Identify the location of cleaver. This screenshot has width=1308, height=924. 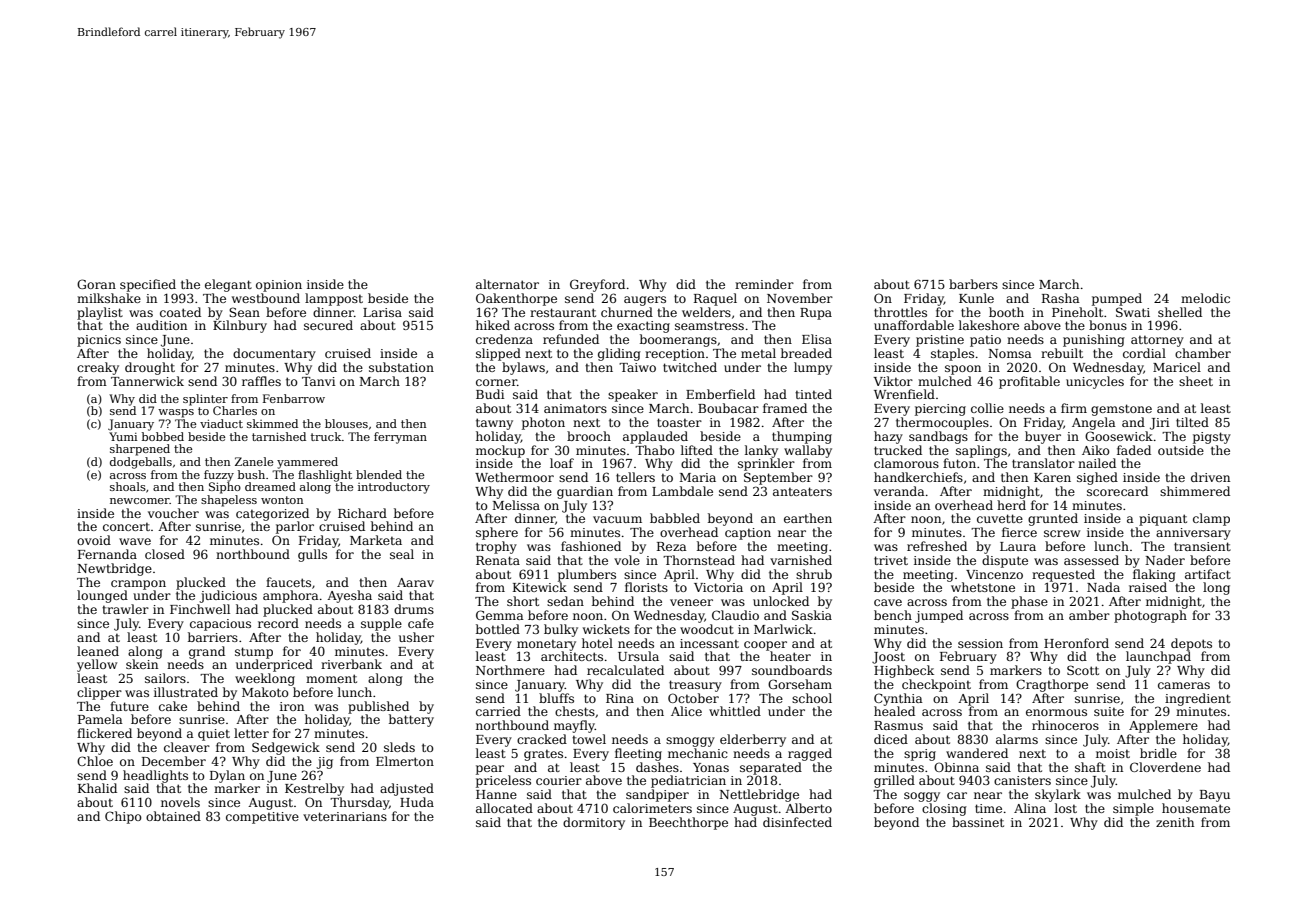
(187, 747).
